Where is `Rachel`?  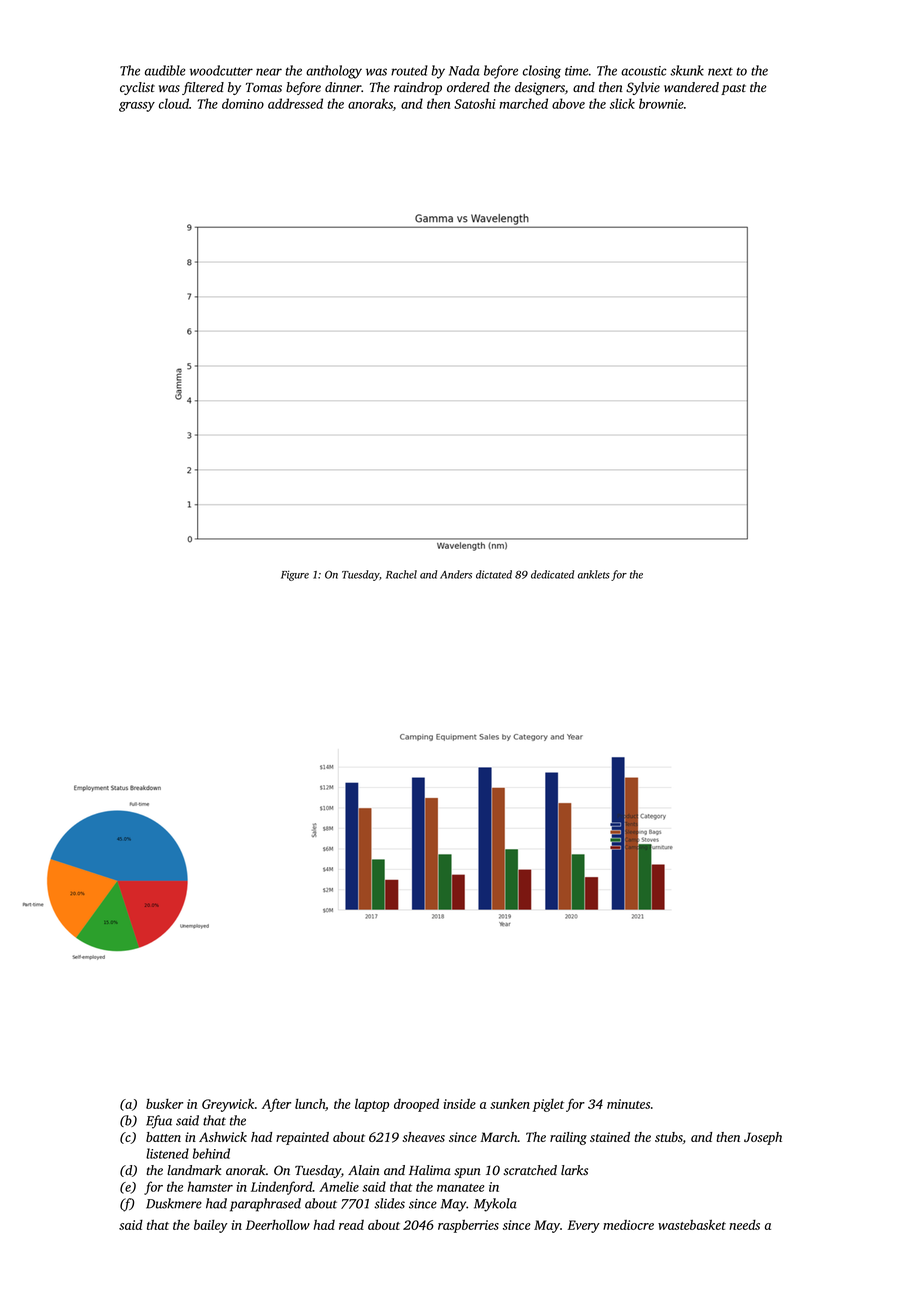 Rachel is located at coordinates (401, 574).
